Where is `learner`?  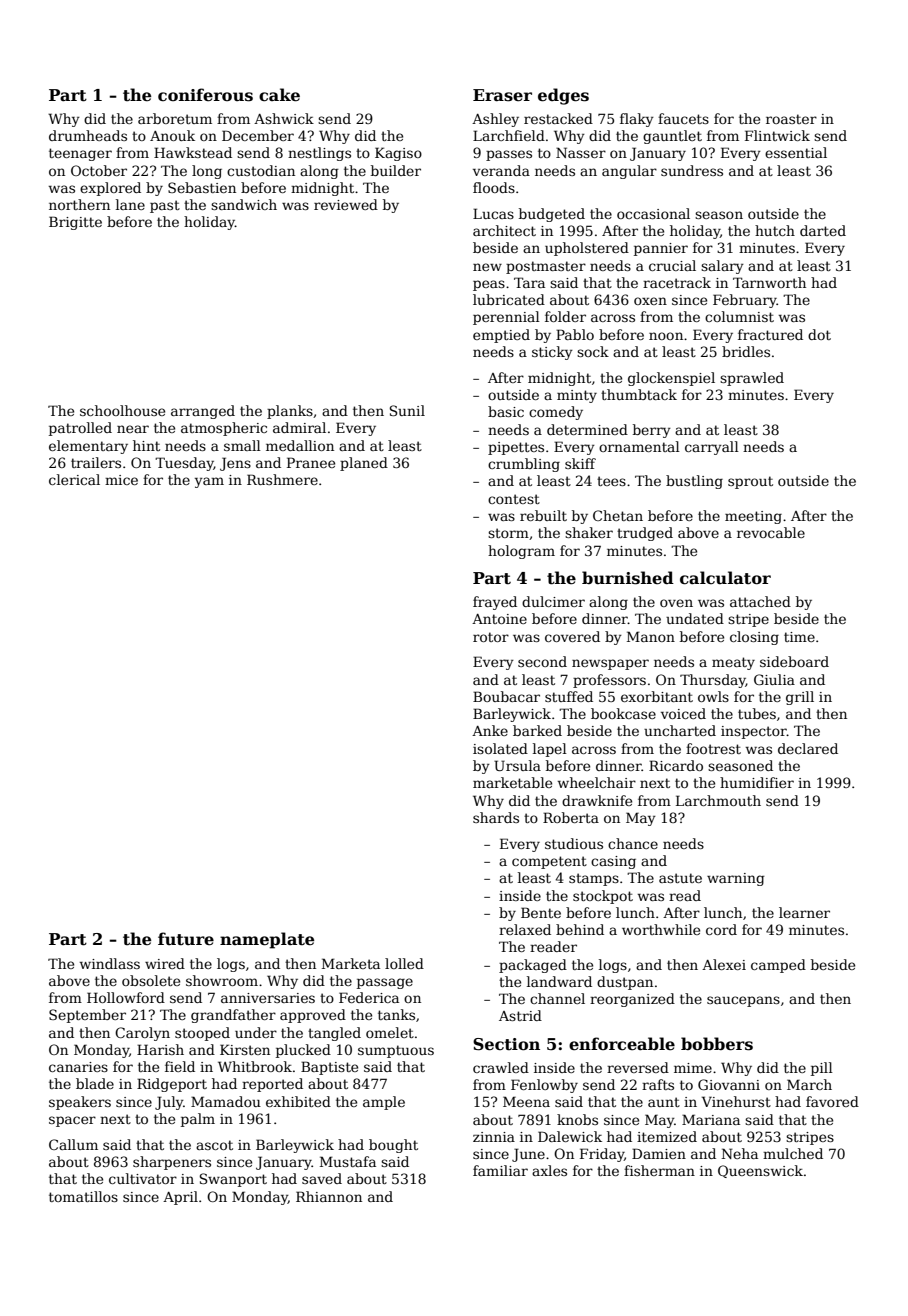 learner is located at coordinates (804, 912).
